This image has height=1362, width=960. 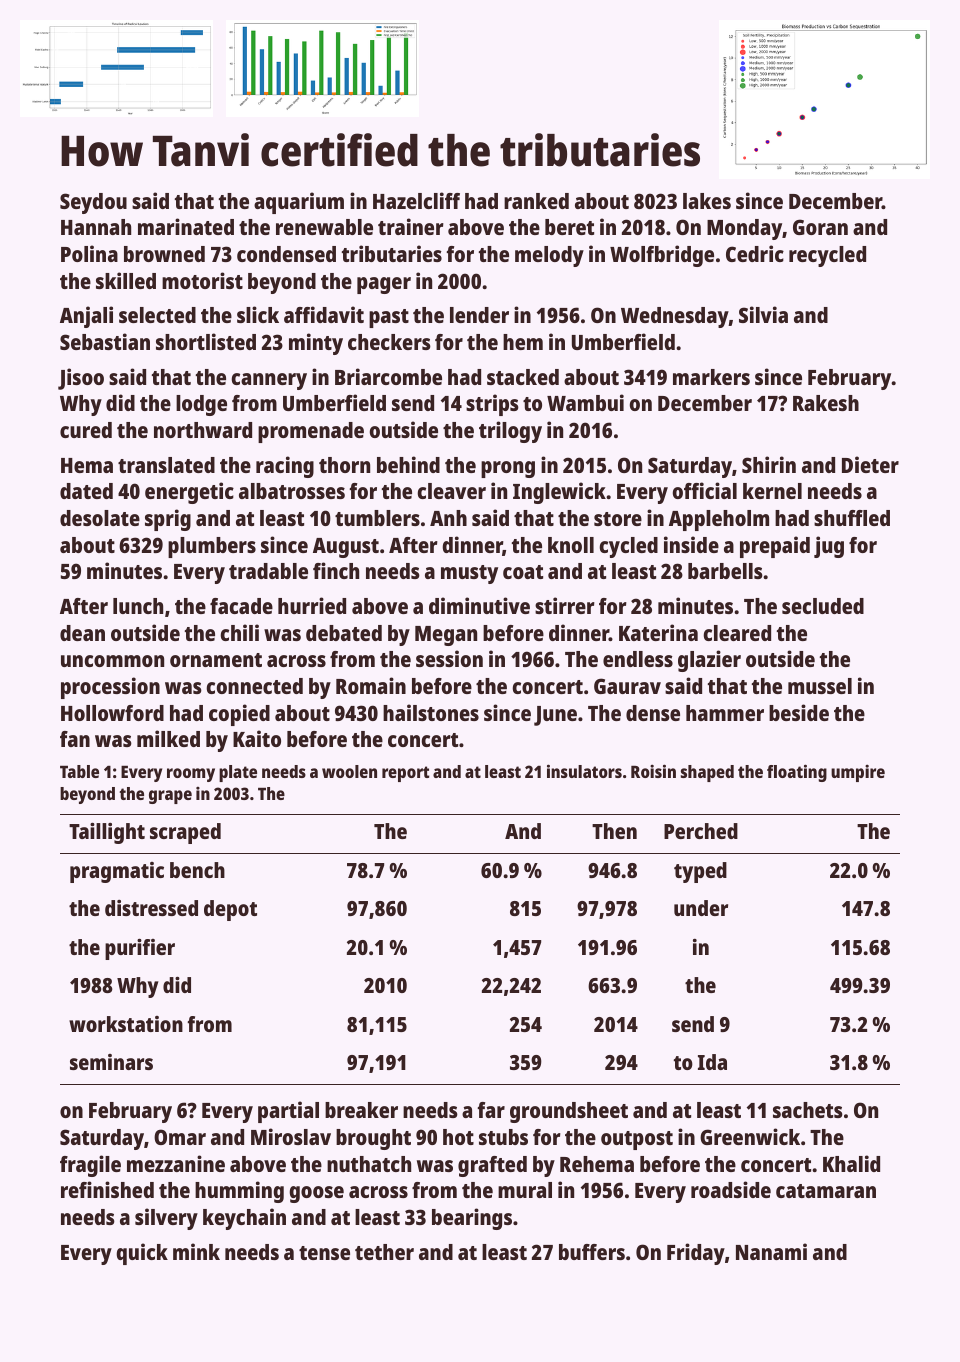 What do you see at coordinates (93, 203) in the image?
I see `Seydou` at bounding box center [93, 203].
